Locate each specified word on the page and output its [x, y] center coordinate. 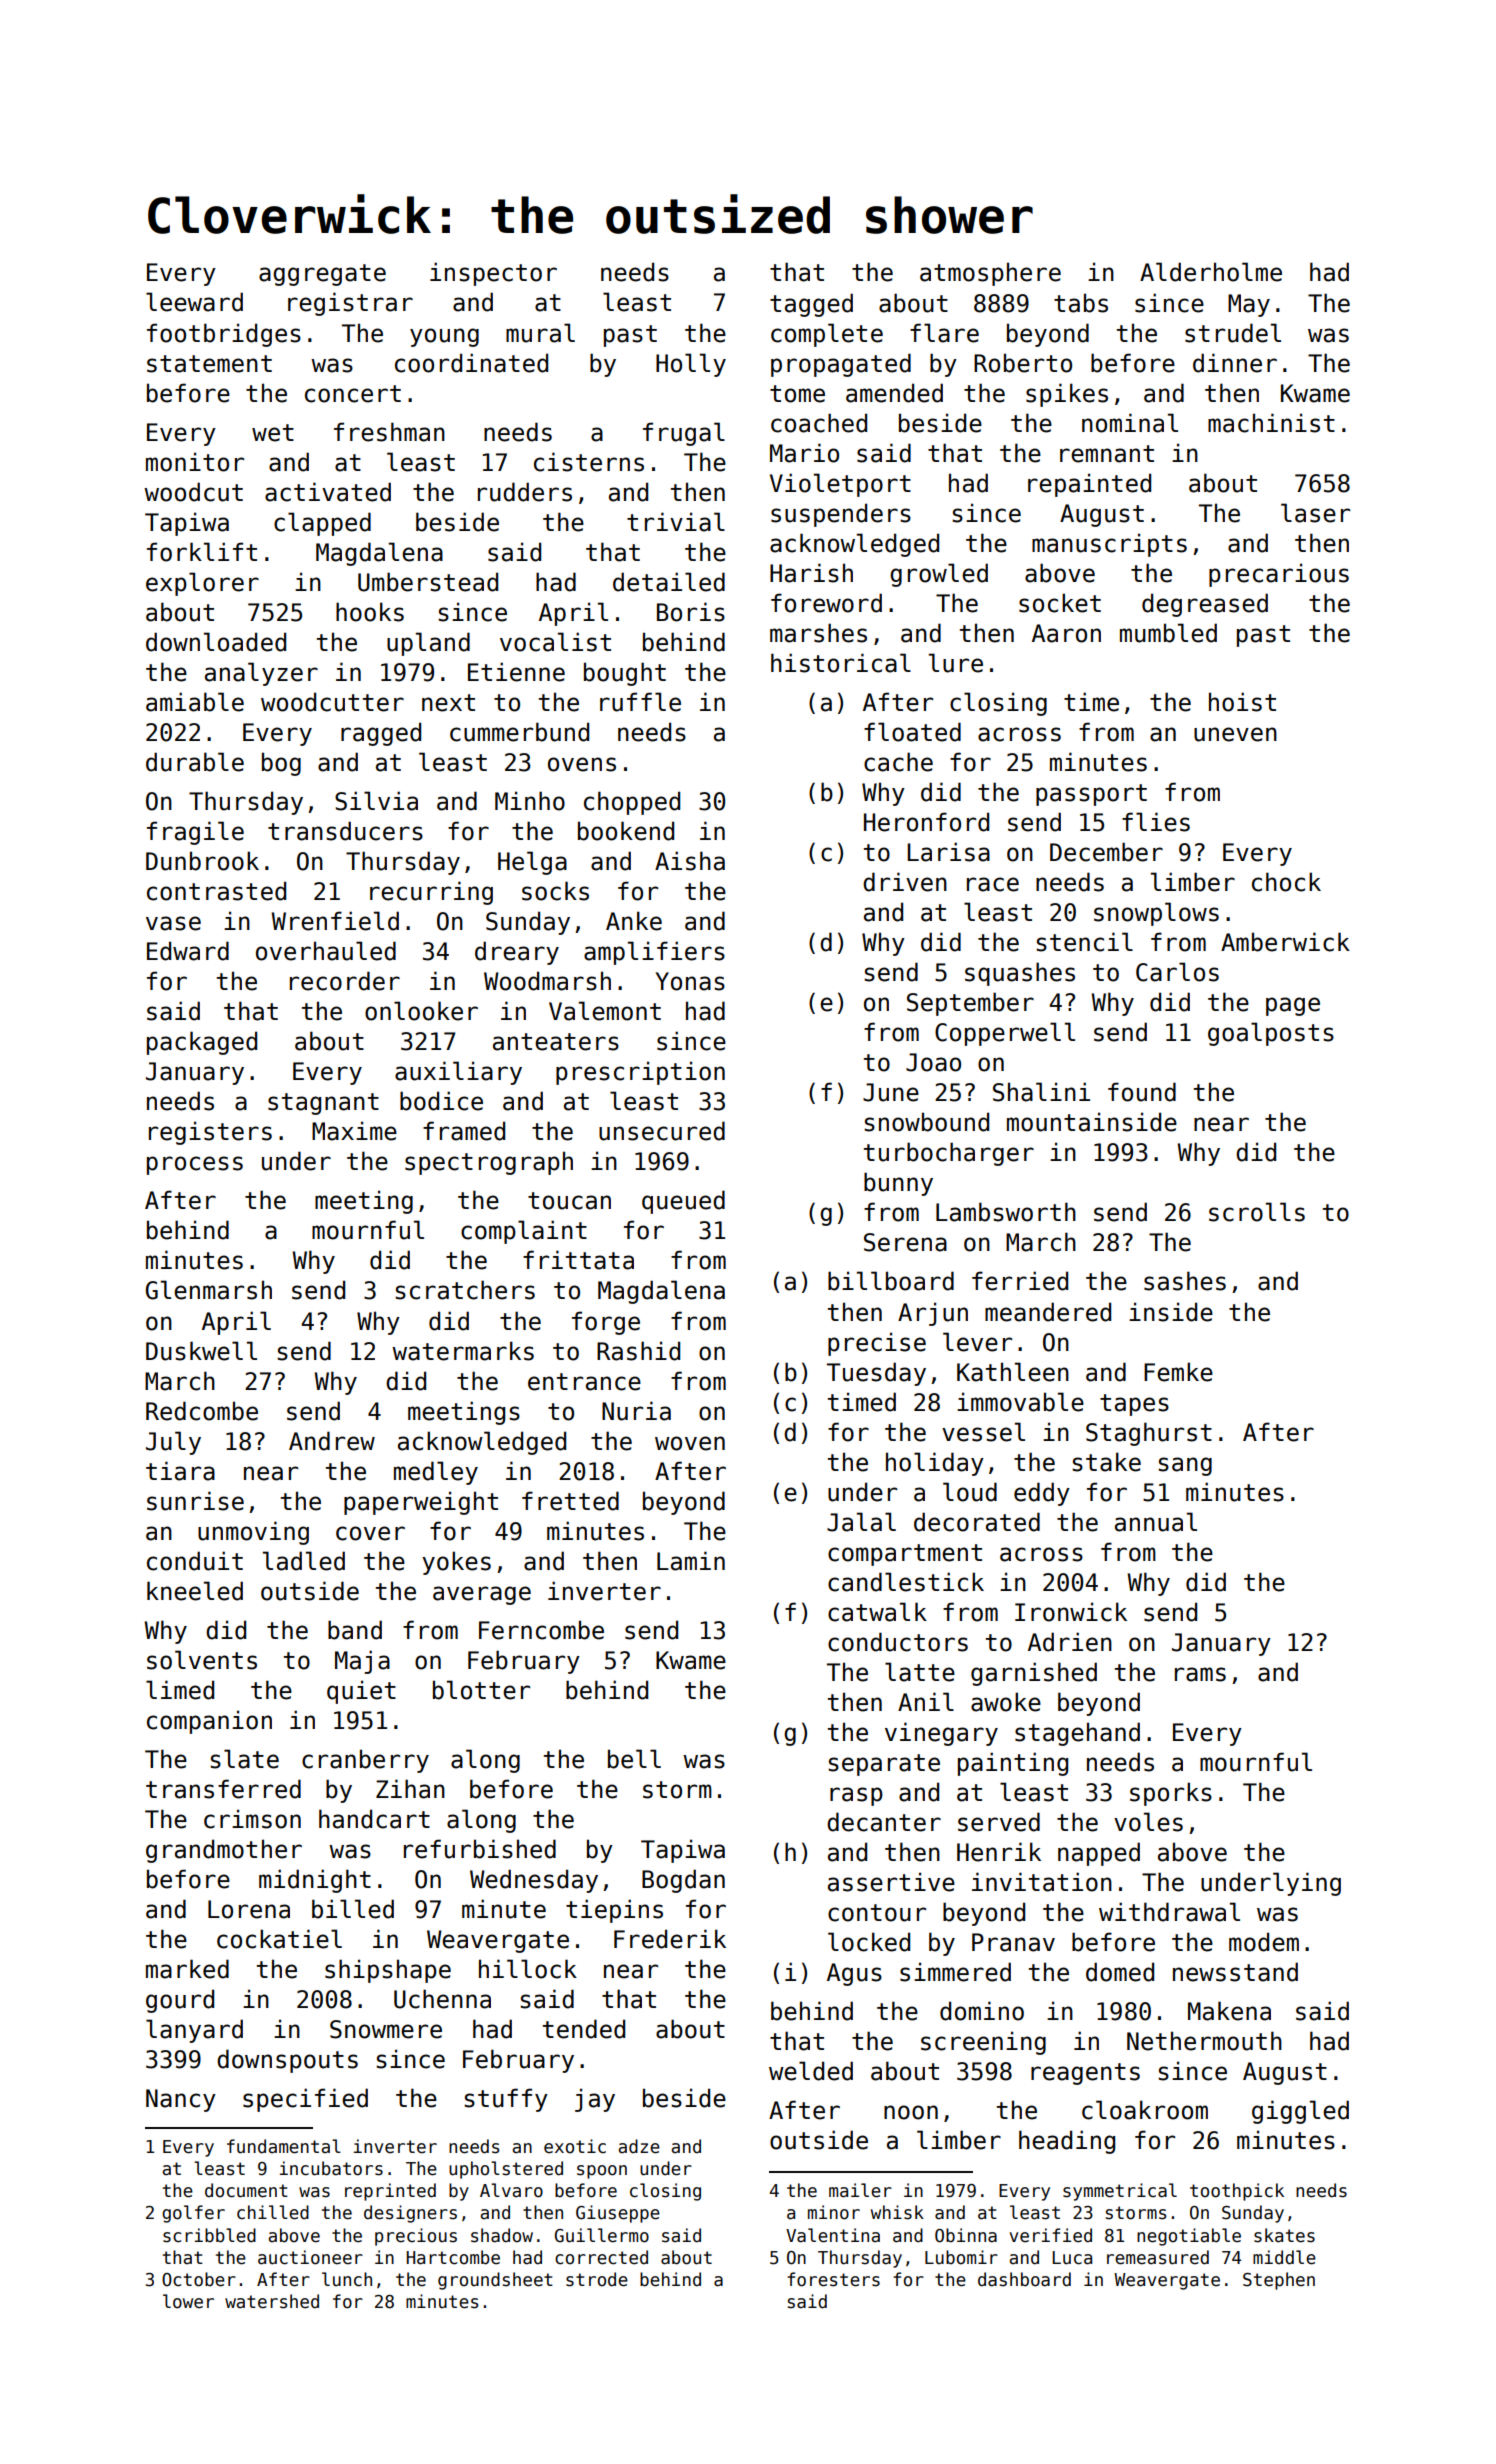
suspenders [841, 515]
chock [1286, 882]
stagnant [323, 1104]
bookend [626, 831]
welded [811, 2071]
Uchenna [442, 1999]
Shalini [1041, 1092]
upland [428, 644]
